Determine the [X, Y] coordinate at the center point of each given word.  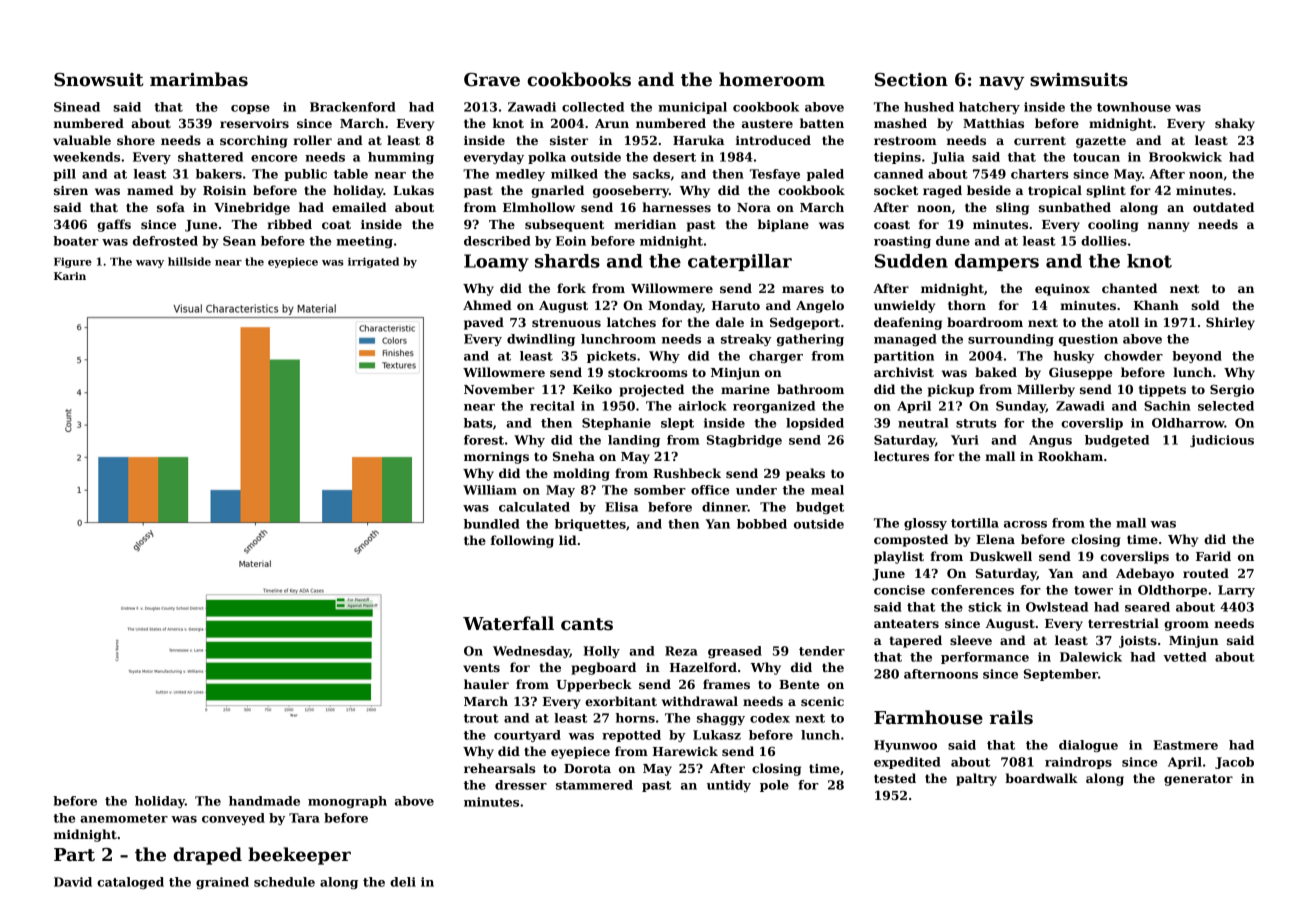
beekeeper [299, 856]
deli [403, 882]
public [305, 175]
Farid [1213, 556]
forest [484, 440]
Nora [754, 207]
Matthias [993, 123]
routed [1206, 573]
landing [634, 441]
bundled [492, 524]
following [522, 541]
